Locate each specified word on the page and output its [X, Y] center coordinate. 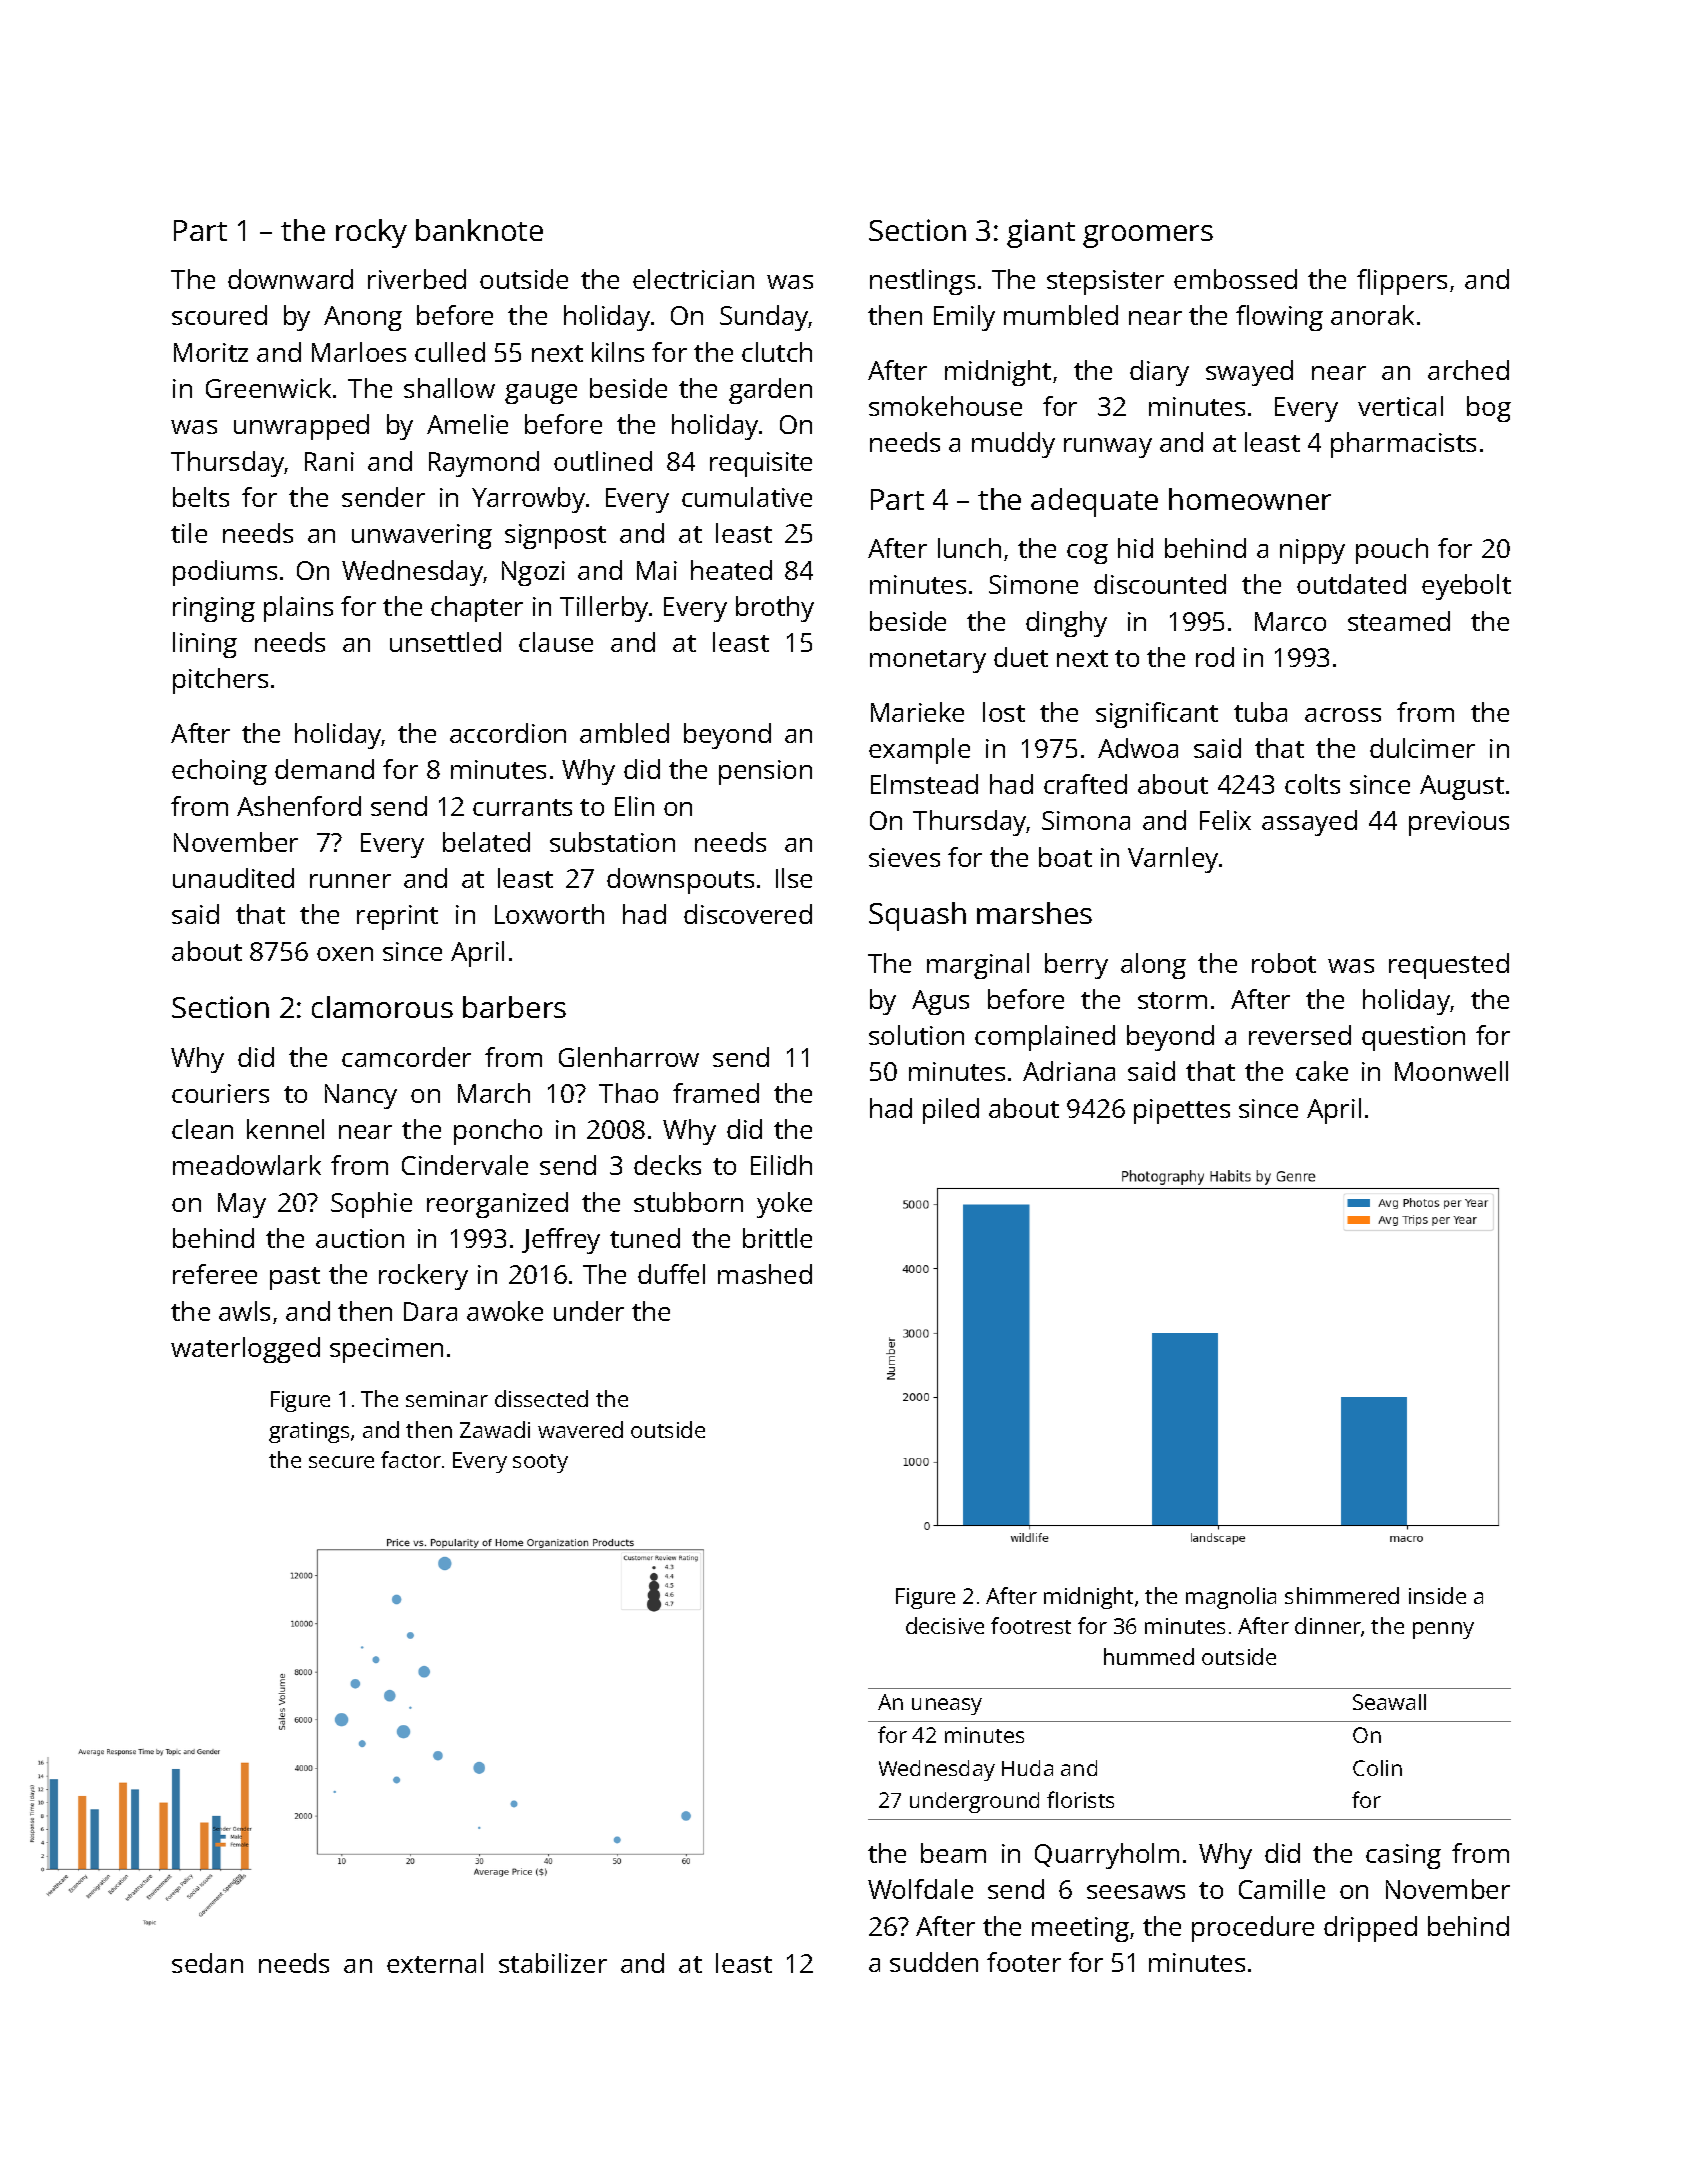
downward [290, 279]
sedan [207, 1963]
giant [1041, 233]
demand [324, 769]
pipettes [1182, 1111]
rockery [423, 1277]
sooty [540, 1463]
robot [1284, 963]
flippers [1402, 282]
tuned [645, 1238]
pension [765, 772]
